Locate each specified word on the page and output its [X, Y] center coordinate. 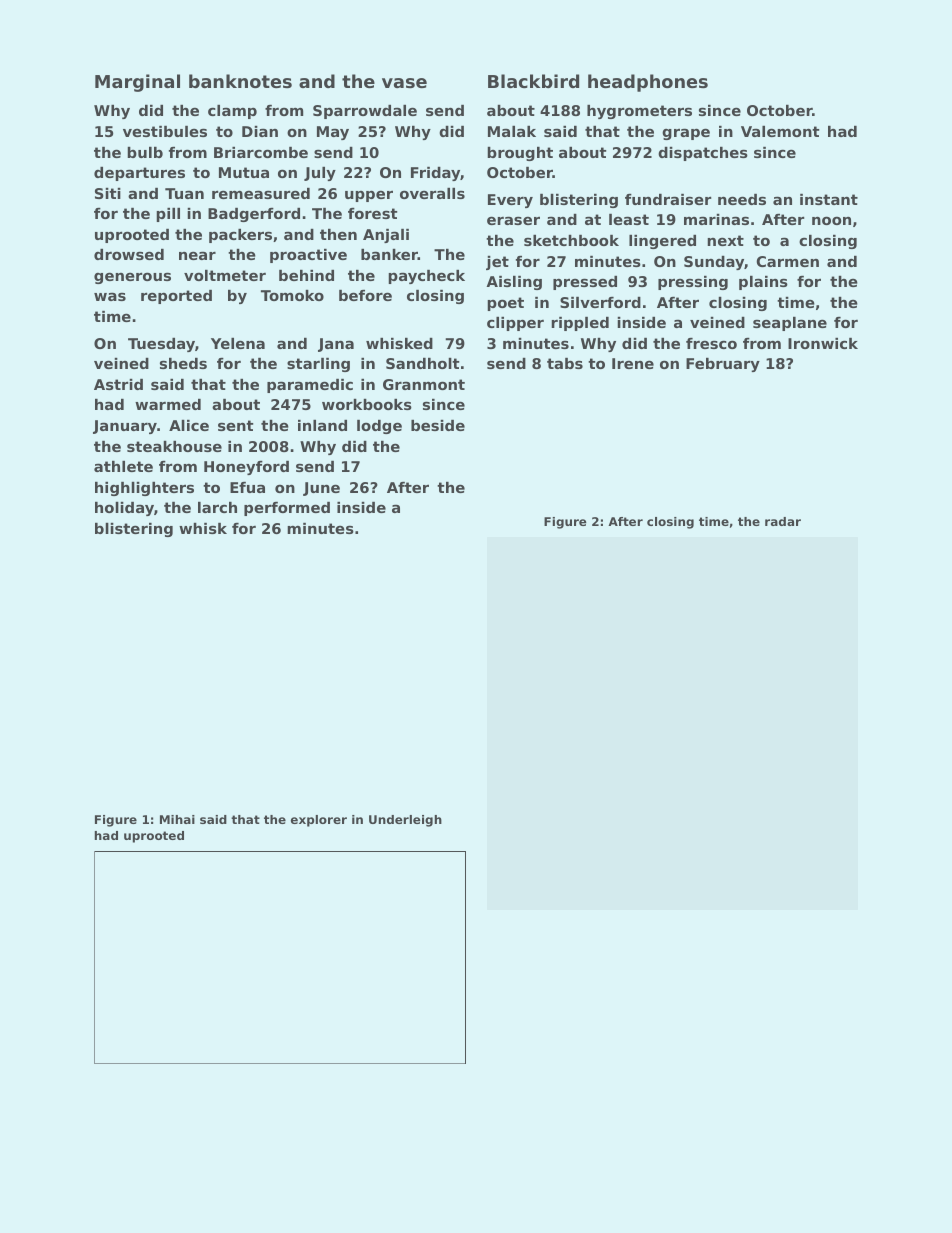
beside [438, 425]
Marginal [137, 83]
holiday [124, 509]
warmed [168, 404]
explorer [319, 821]
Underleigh [405, 821]
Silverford [600, 302]
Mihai [177, 819]
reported [176, 297]
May [333, 133]
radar [783, 521]
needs [742, 199]
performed [287, 509]
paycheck [426, 277]
